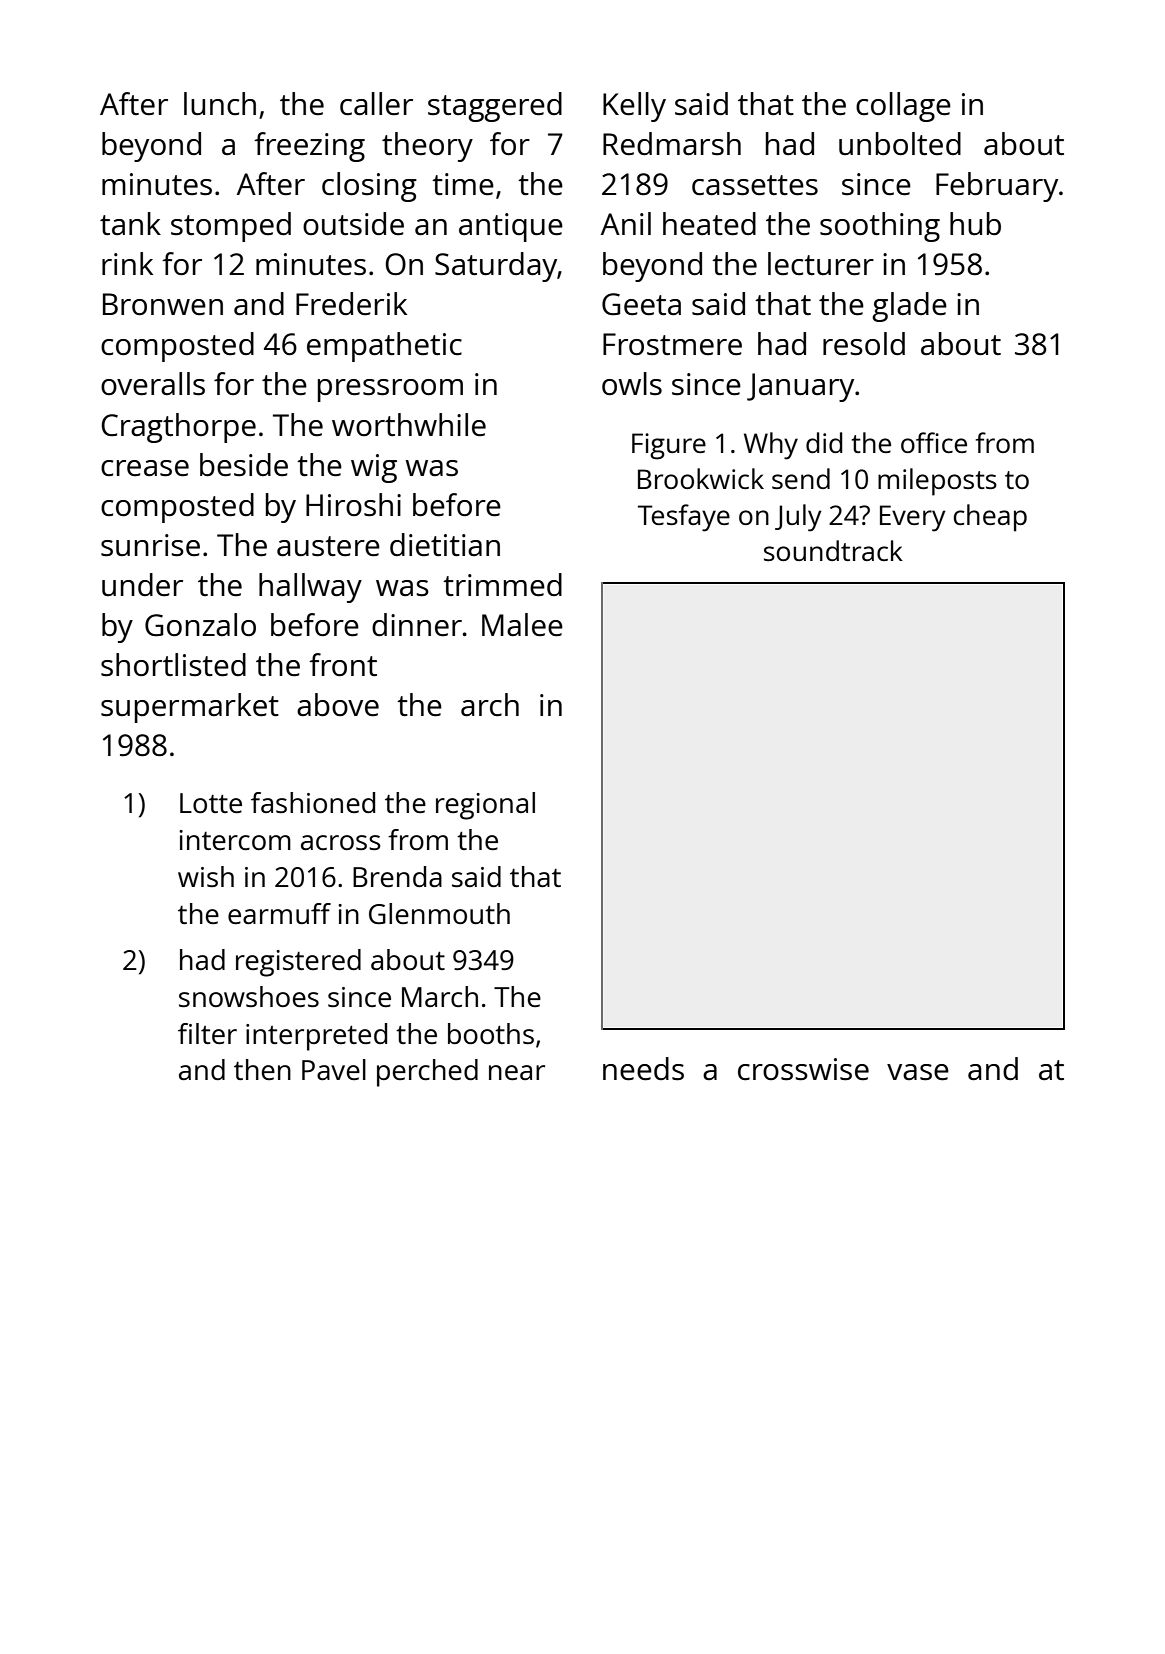  I want to click on Saturday, so click(496, 267).
